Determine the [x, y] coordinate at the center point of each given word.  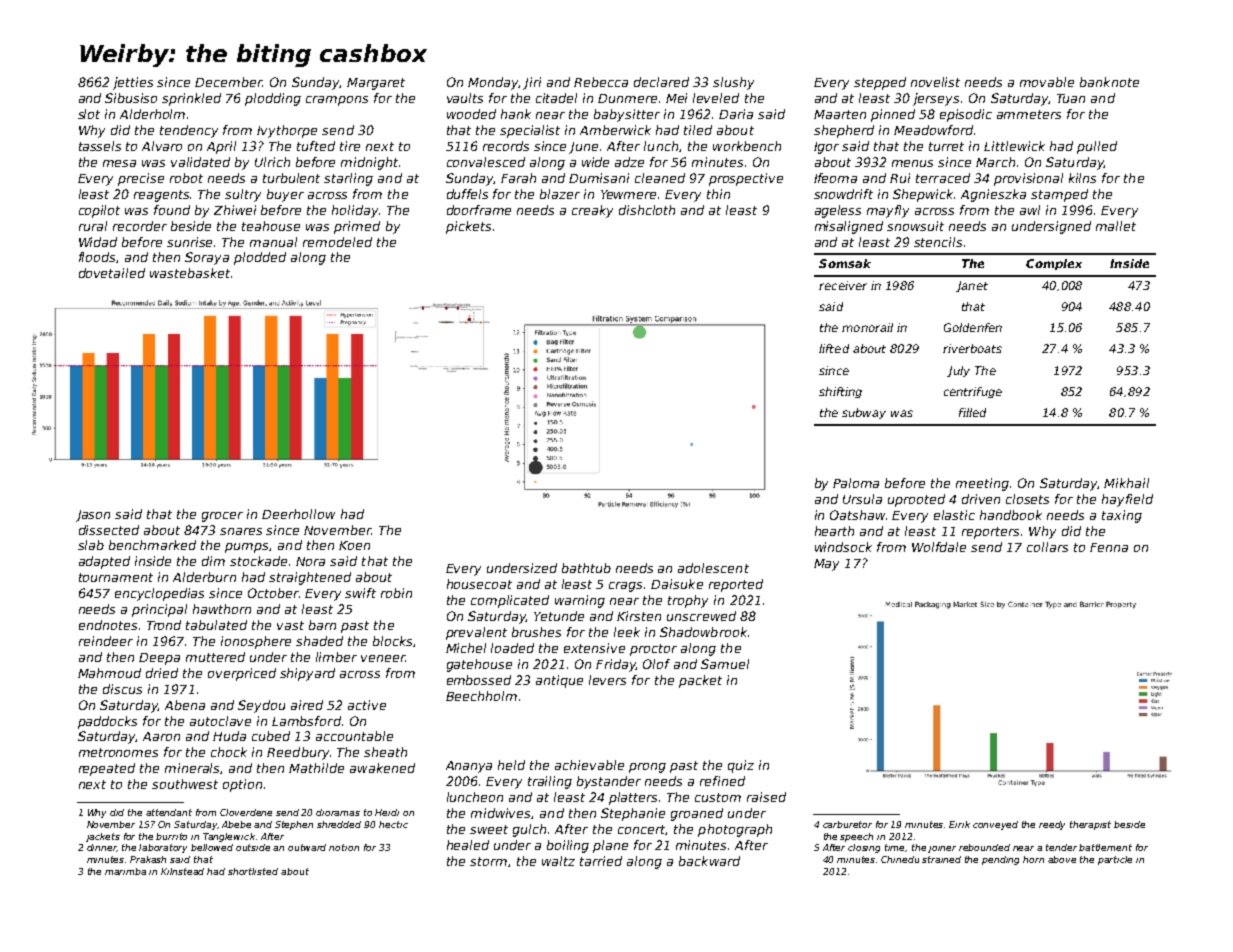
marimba [125, 871]
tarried [601, 861]
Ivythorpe [287, 131]
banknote [1109, 82]
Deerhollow [298, 514]
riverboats [972, 348]
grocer [222, 517]
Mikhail [1126, 483]
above [1062, 859]
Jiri [532, 83]
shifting [840, 392]
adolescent [713, 568]
